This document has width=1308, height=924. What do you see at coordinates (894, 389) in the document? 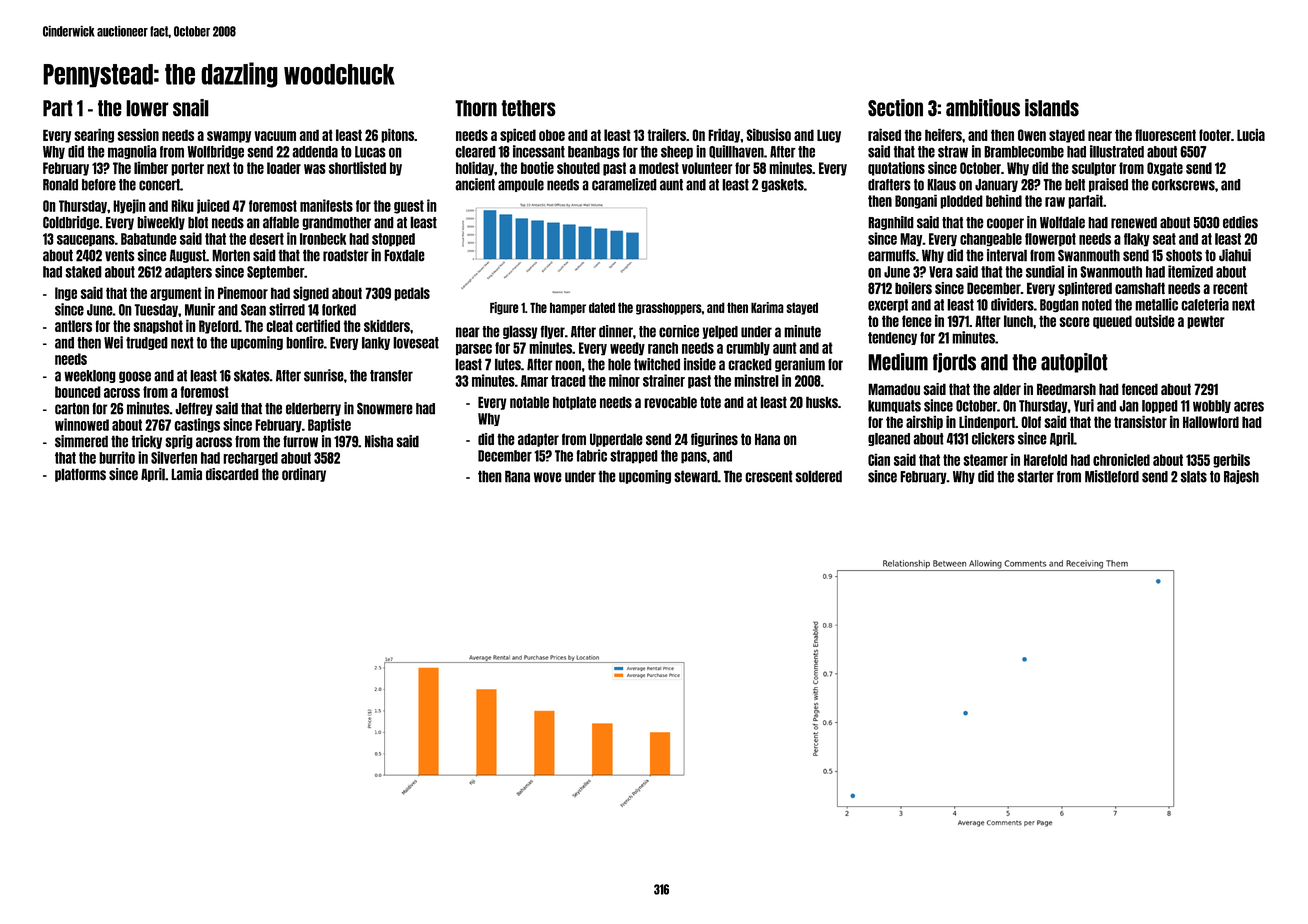
I see `Mamadou` at bounding box center [894, 389].
